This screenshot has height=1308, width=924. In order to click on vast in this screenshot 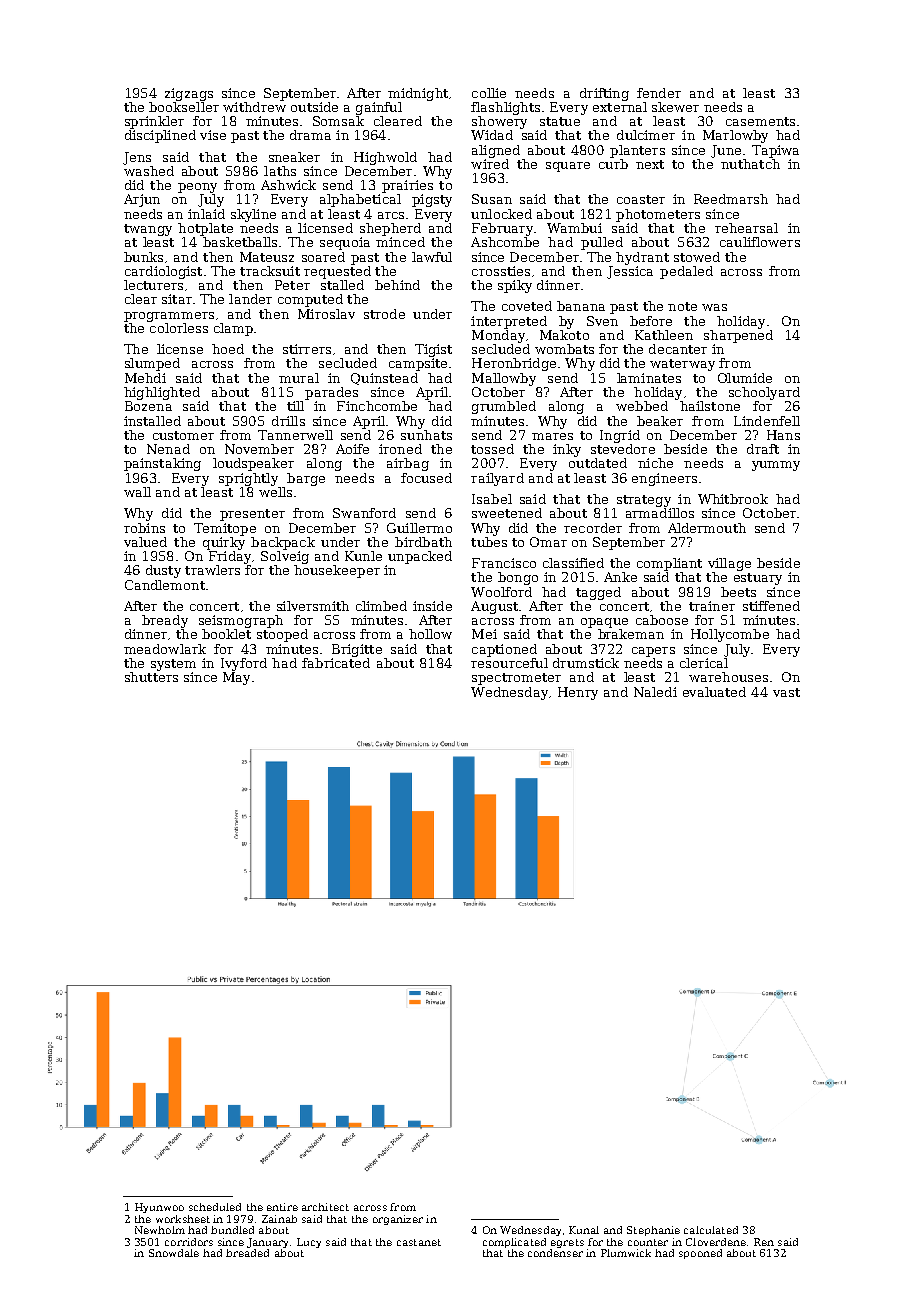, I will do `click(786, 692)`.
